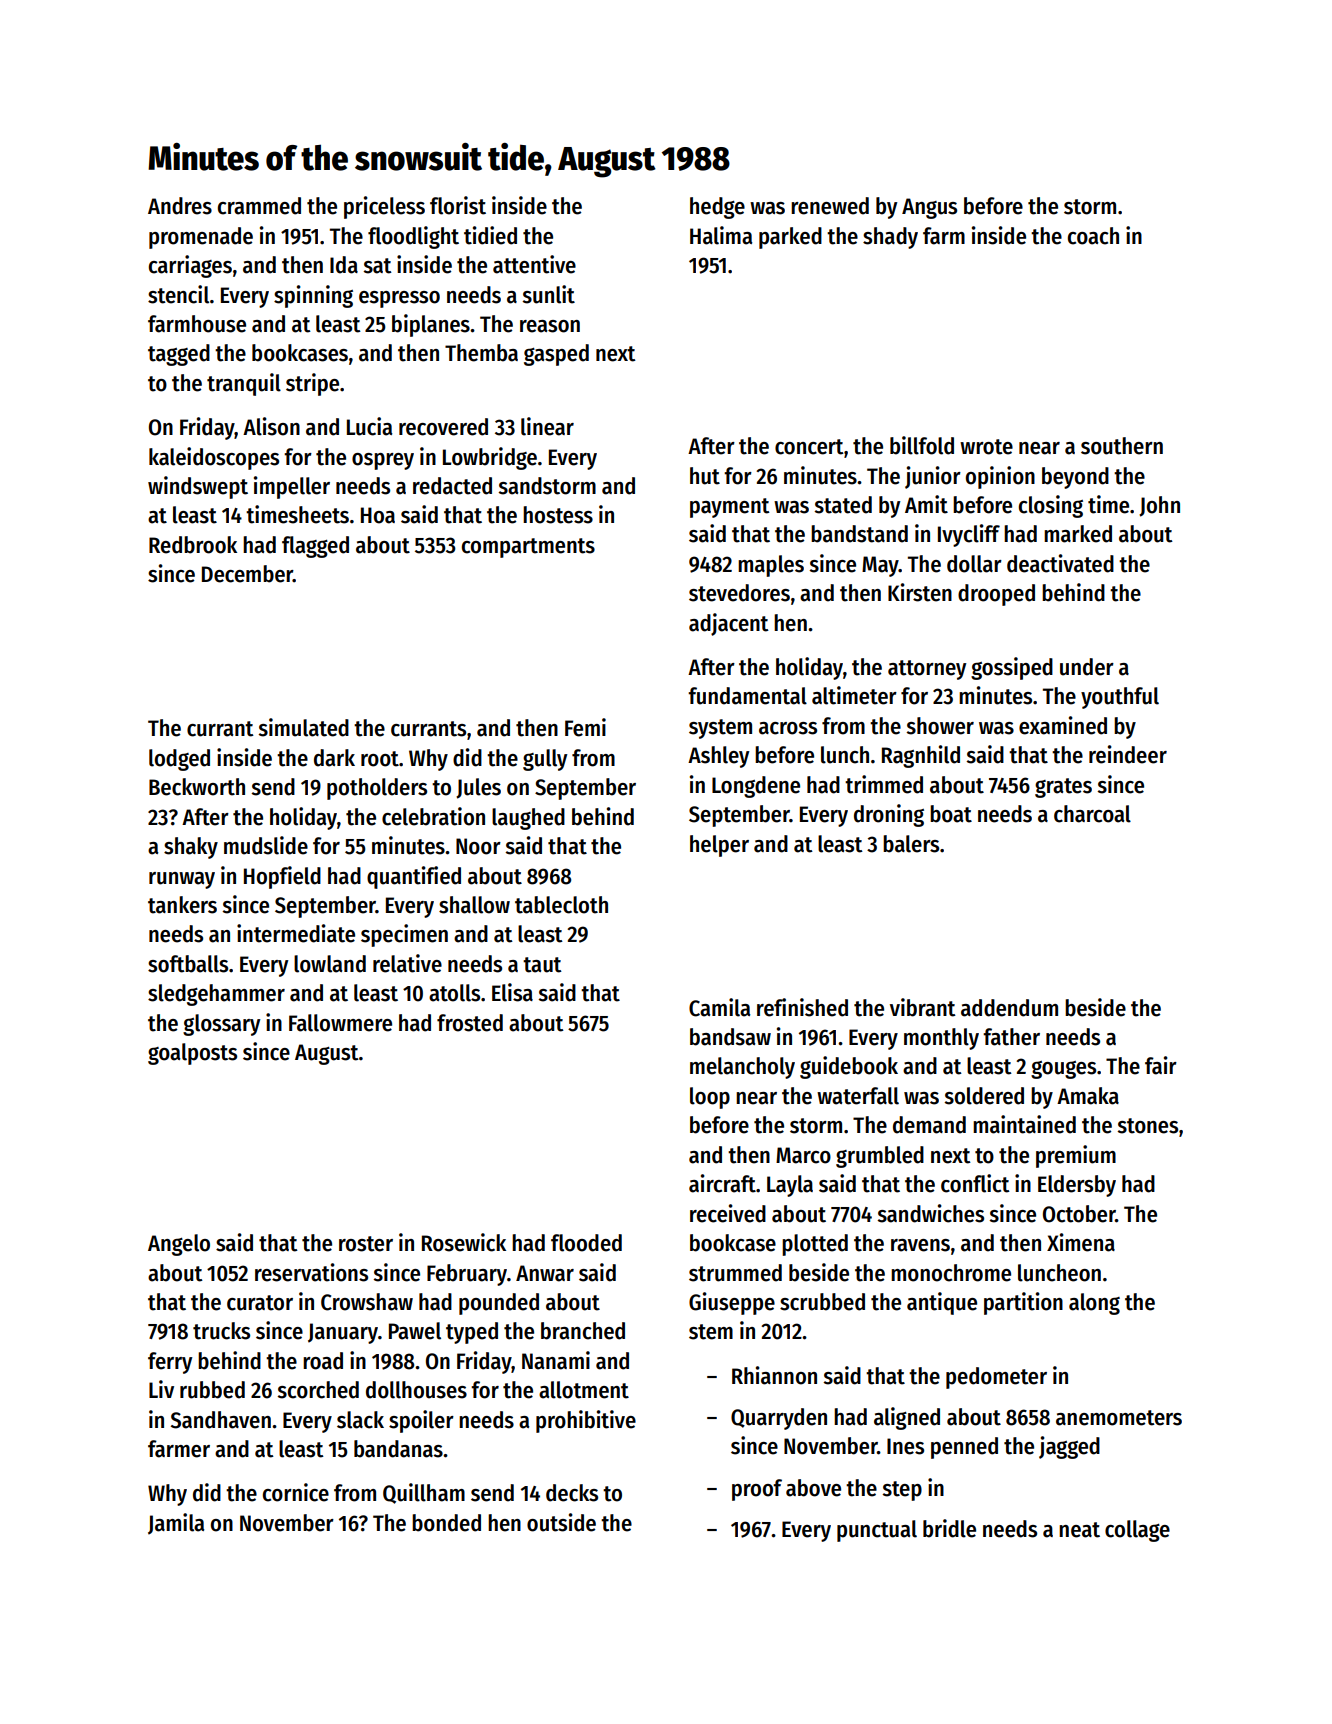  Describe the element at coordinates (170, 1363) in the document. I see `ferry` at that location.
